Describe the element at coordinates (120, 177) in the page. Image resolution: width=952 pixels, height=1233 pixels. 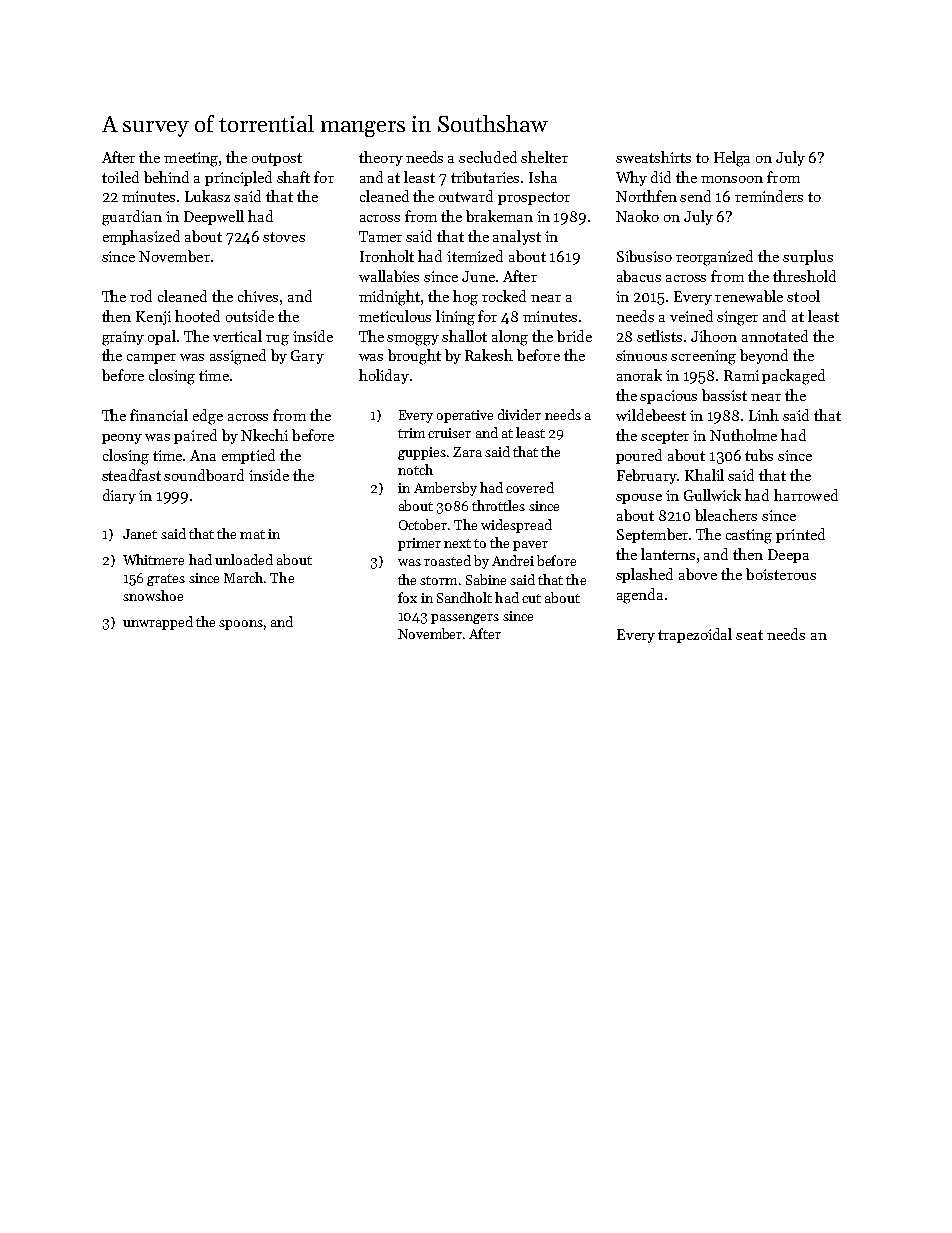
I see `toiled` at that location.
